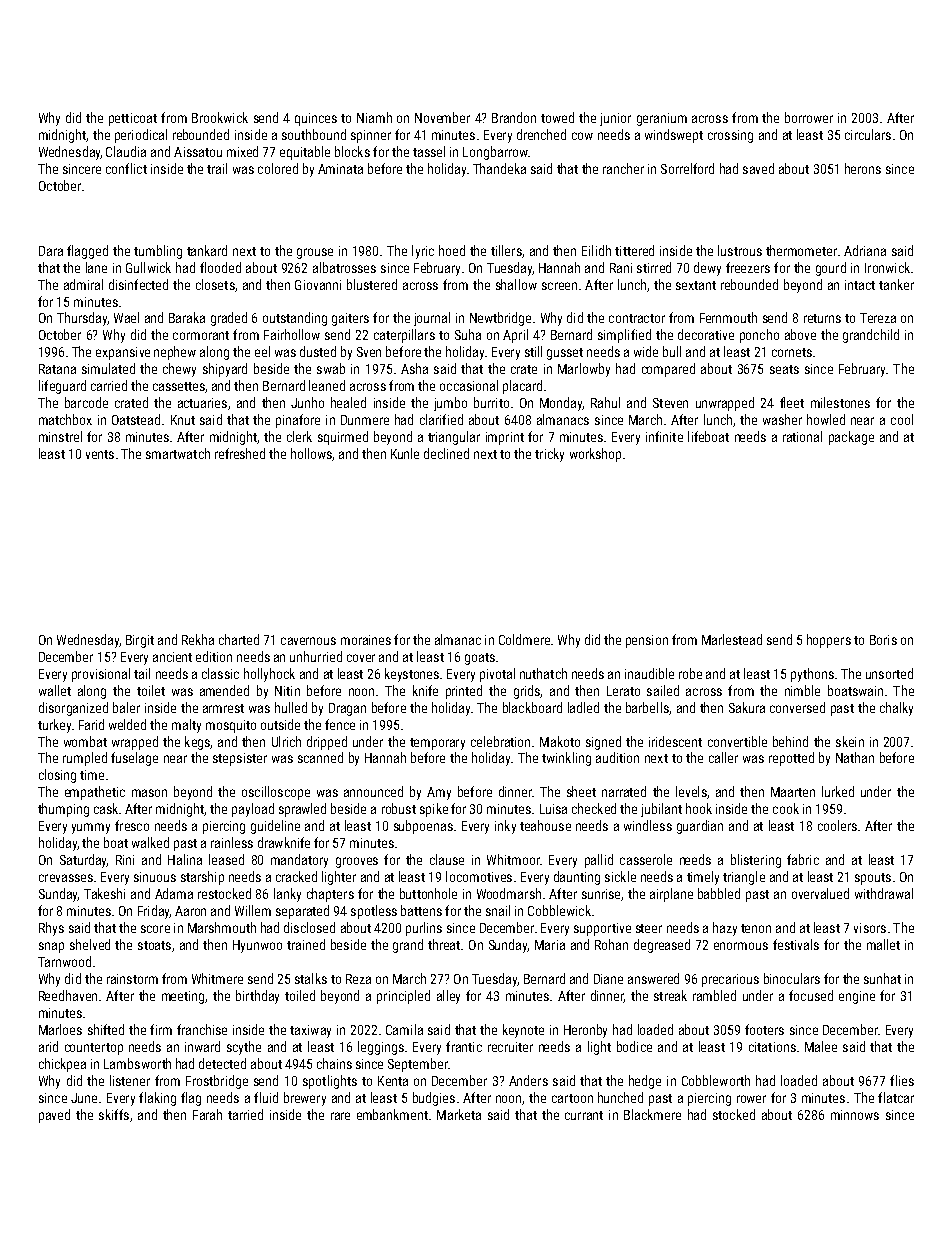  What do you see at coordinates (207, 1114) in the screenshot?
I see `Farah` at bounding box center [207, 1114].
